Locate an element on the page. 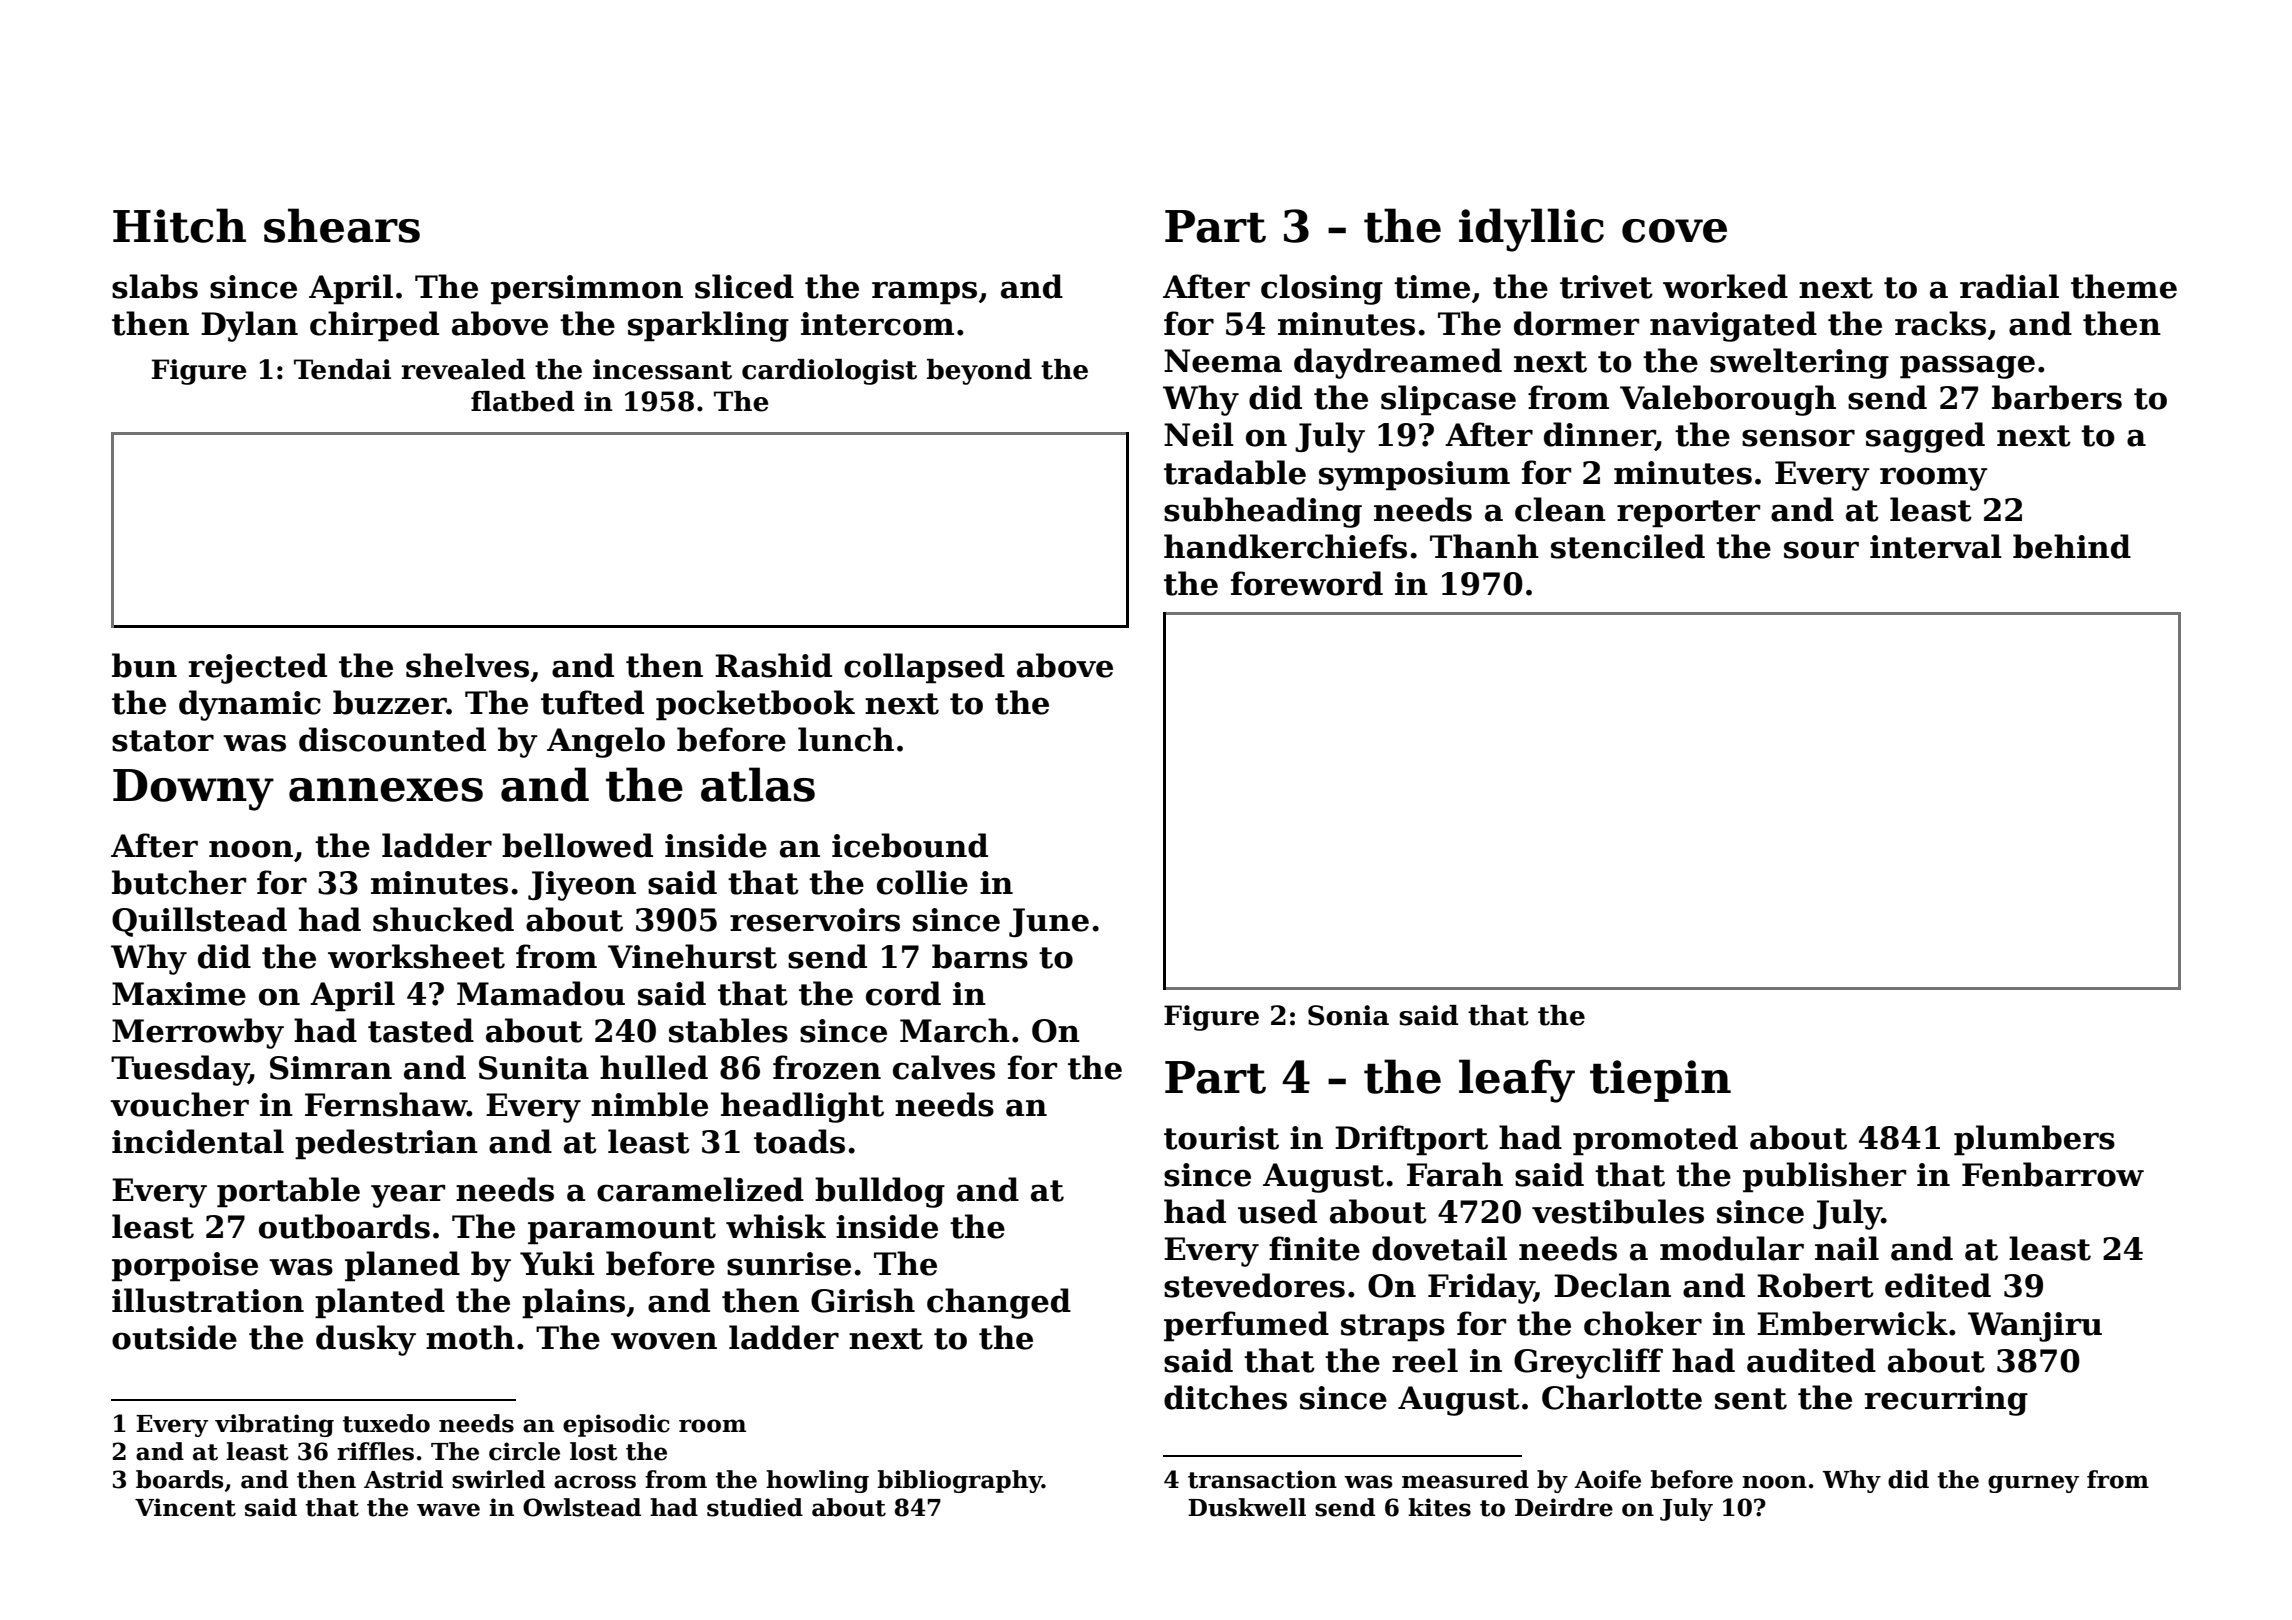 This document has width=2292, height=1620. toads is located at coordinates (799, 1141).
